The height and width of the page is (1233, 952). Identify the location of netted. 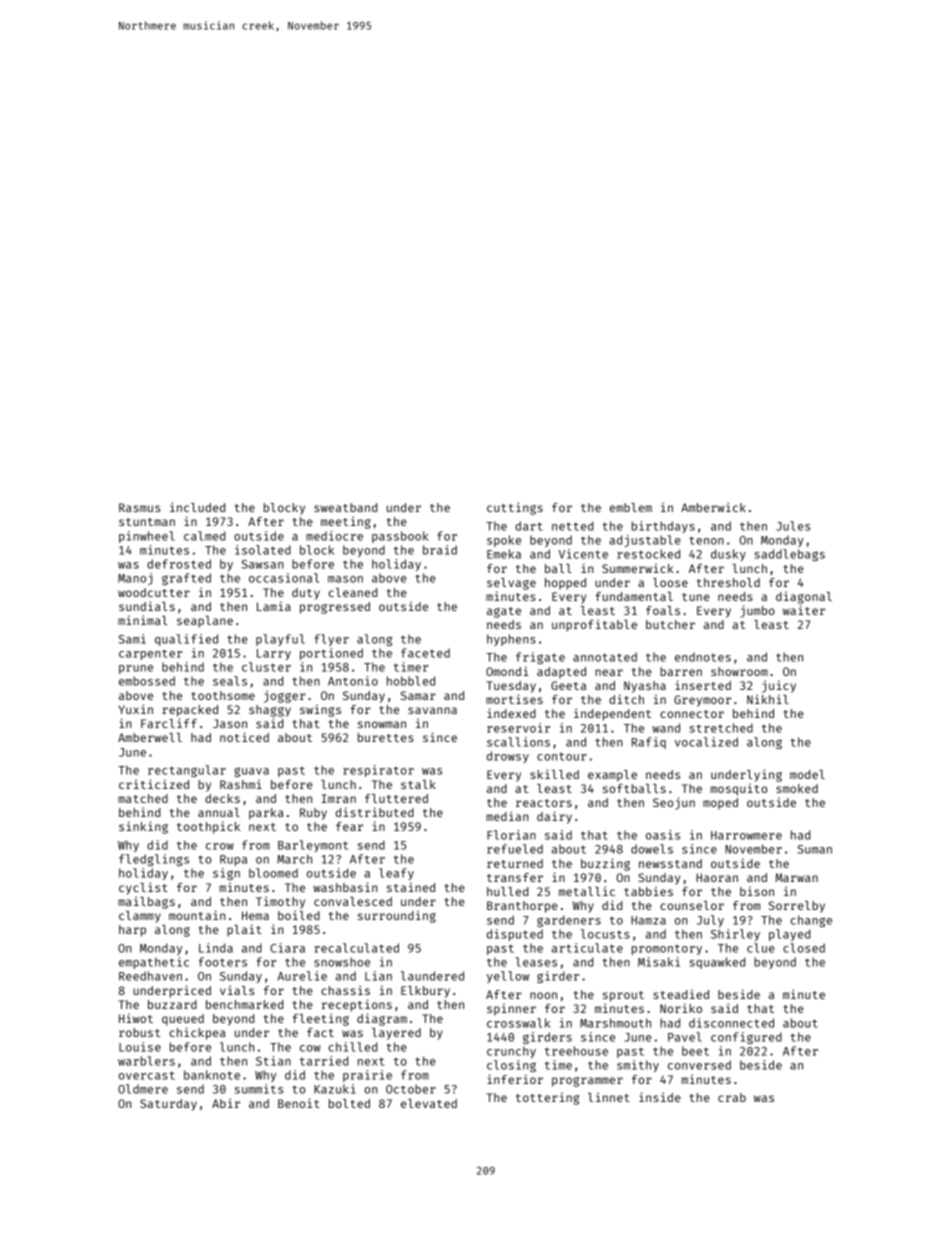
(572, 526).
